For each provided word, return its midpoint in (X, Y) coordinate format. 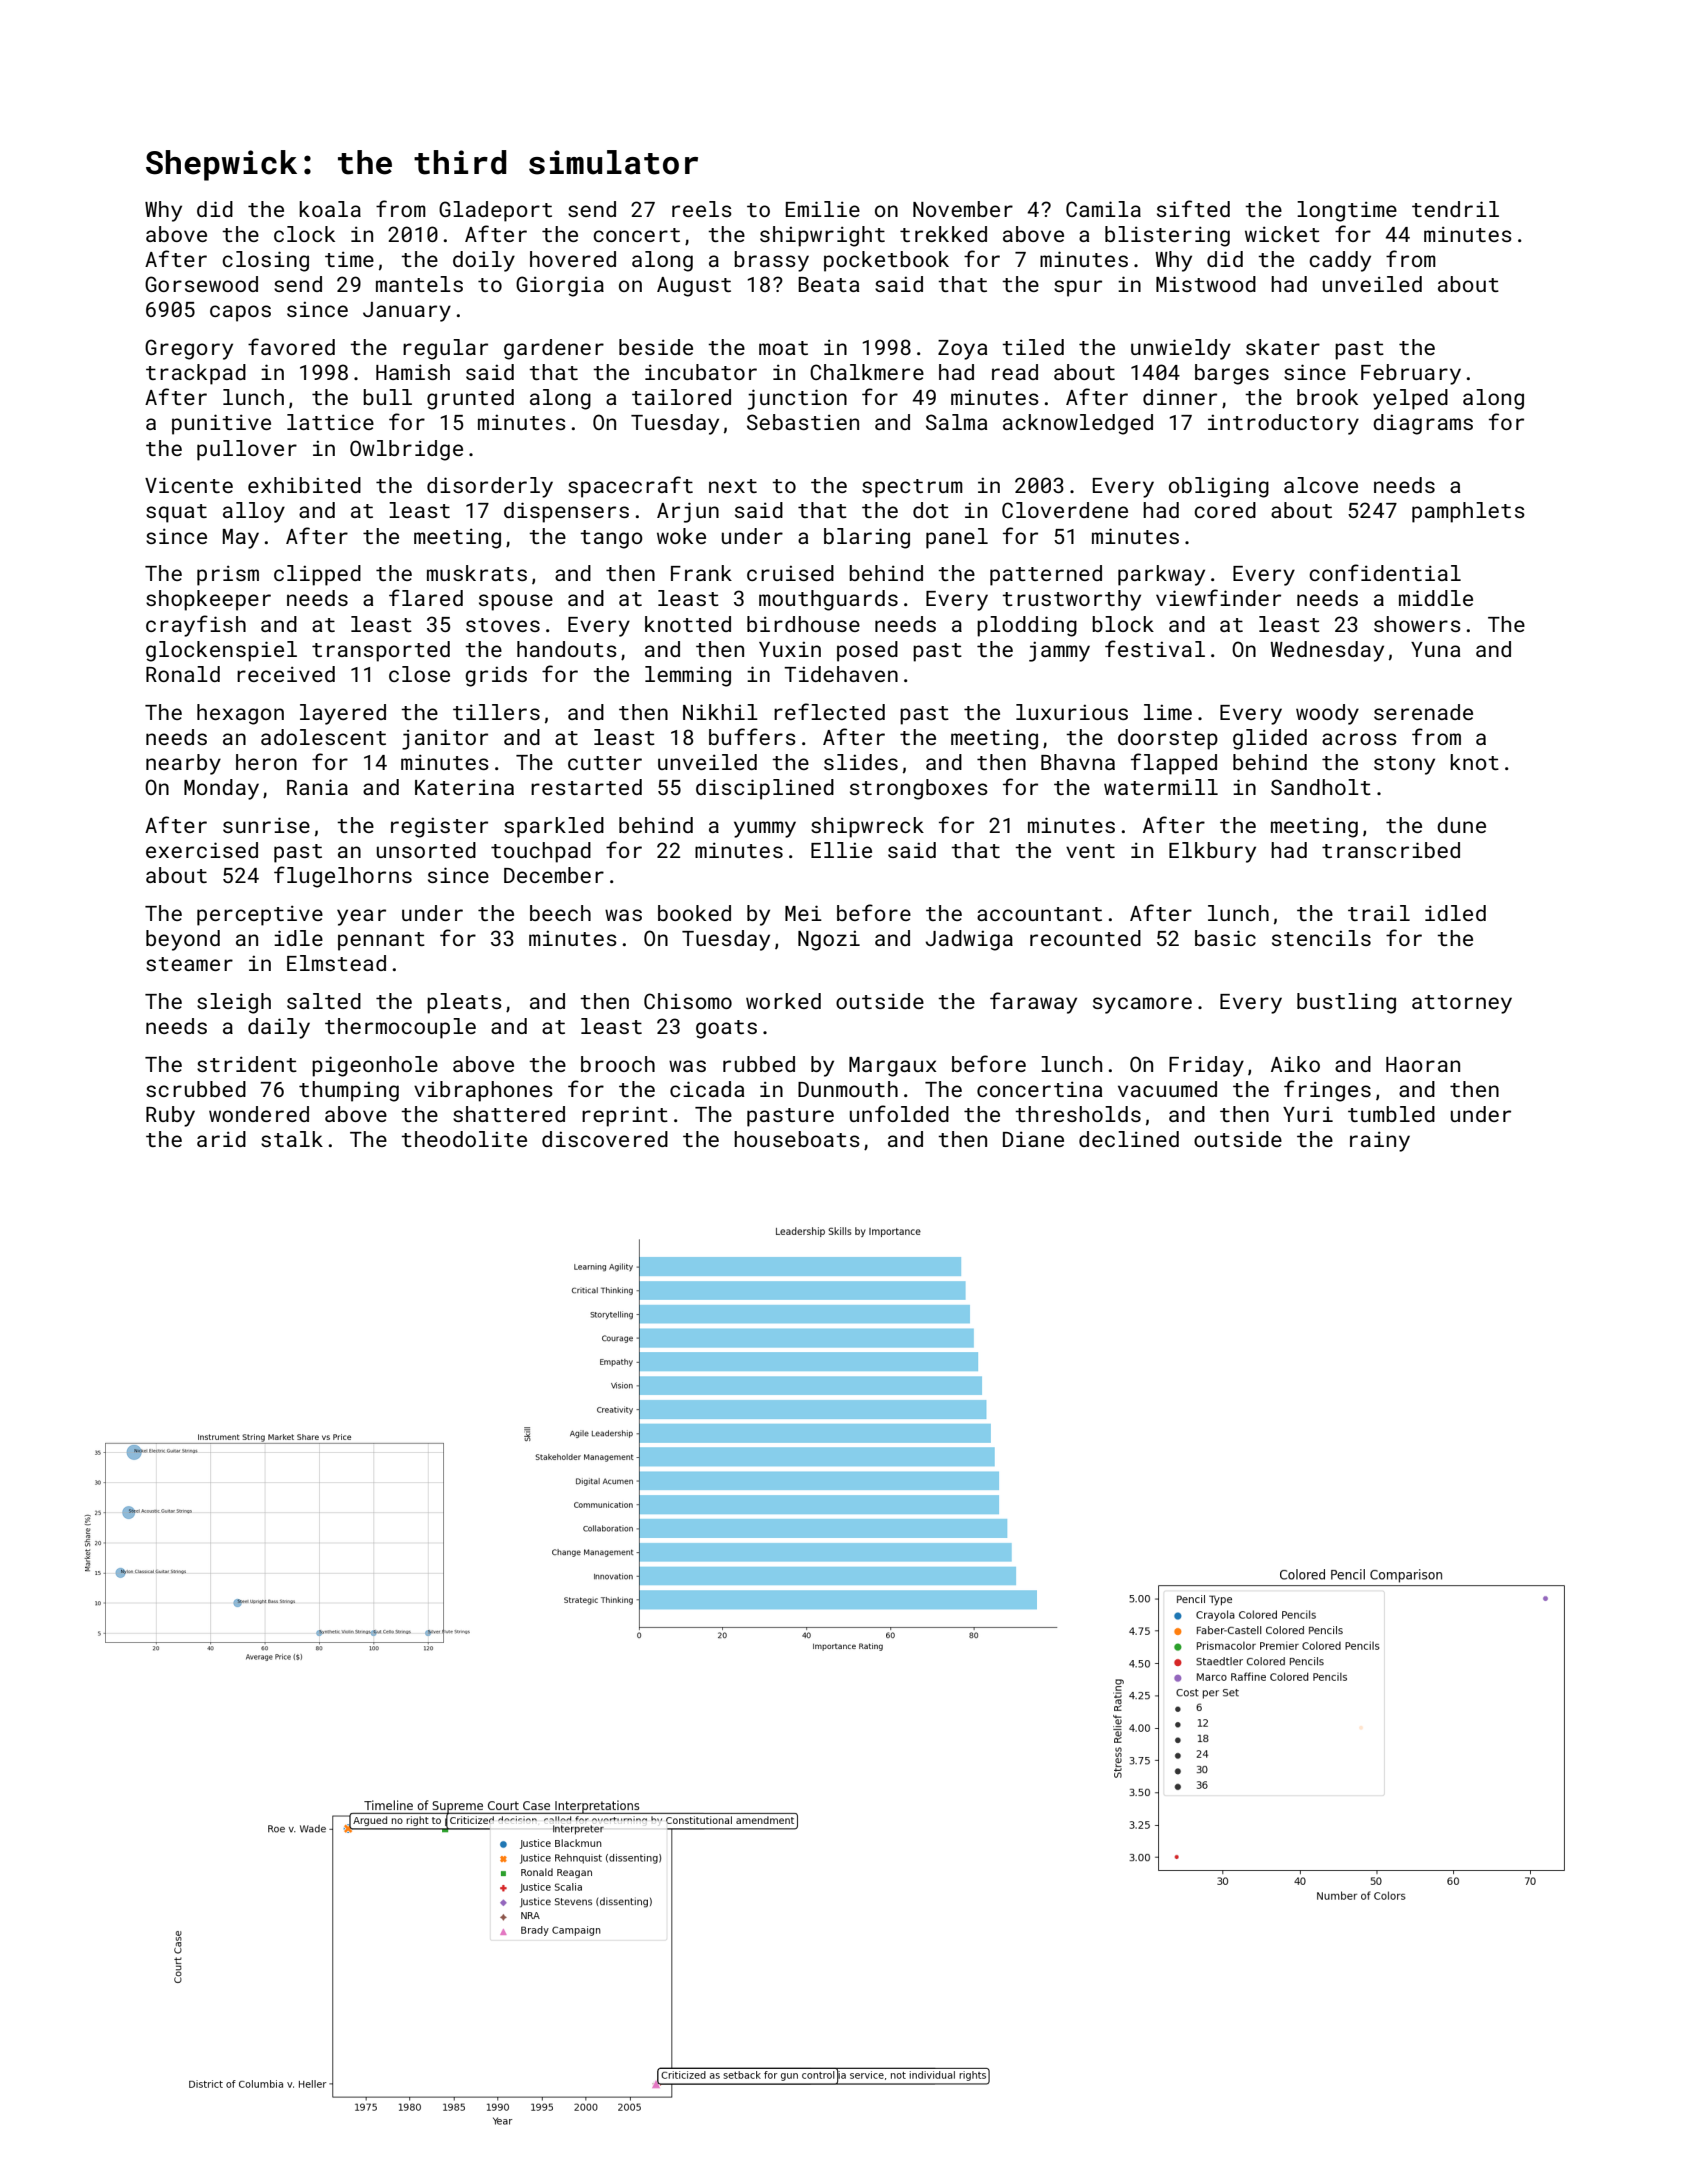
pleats (464, 1003)
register (439, 827)
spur (1078, 288)
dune (1461, 825)
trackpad (196, 374)
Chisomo (688, 1001)
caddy (1340, 261)
